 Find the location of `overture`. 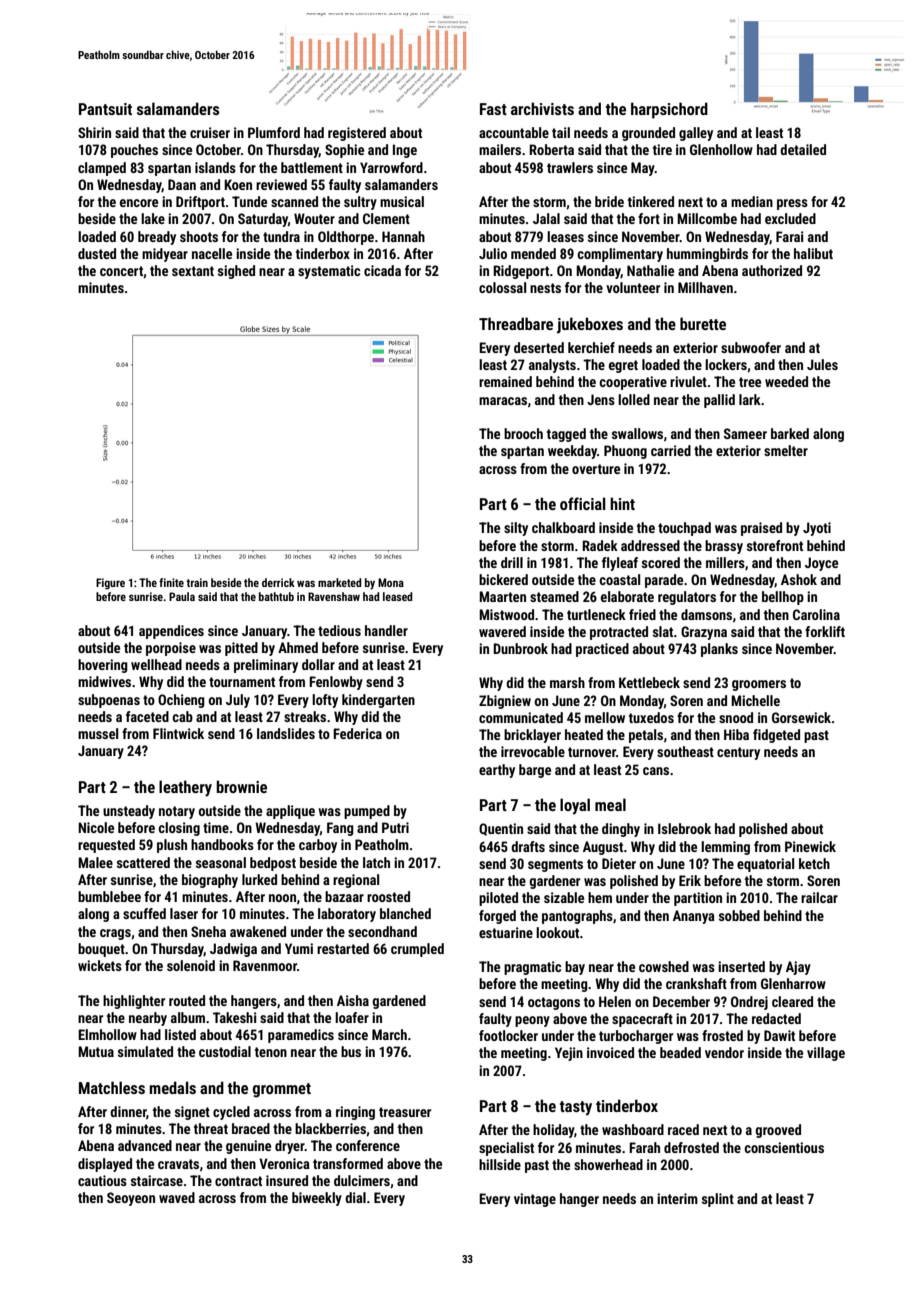

overture is located at coordinates (596, 469).
